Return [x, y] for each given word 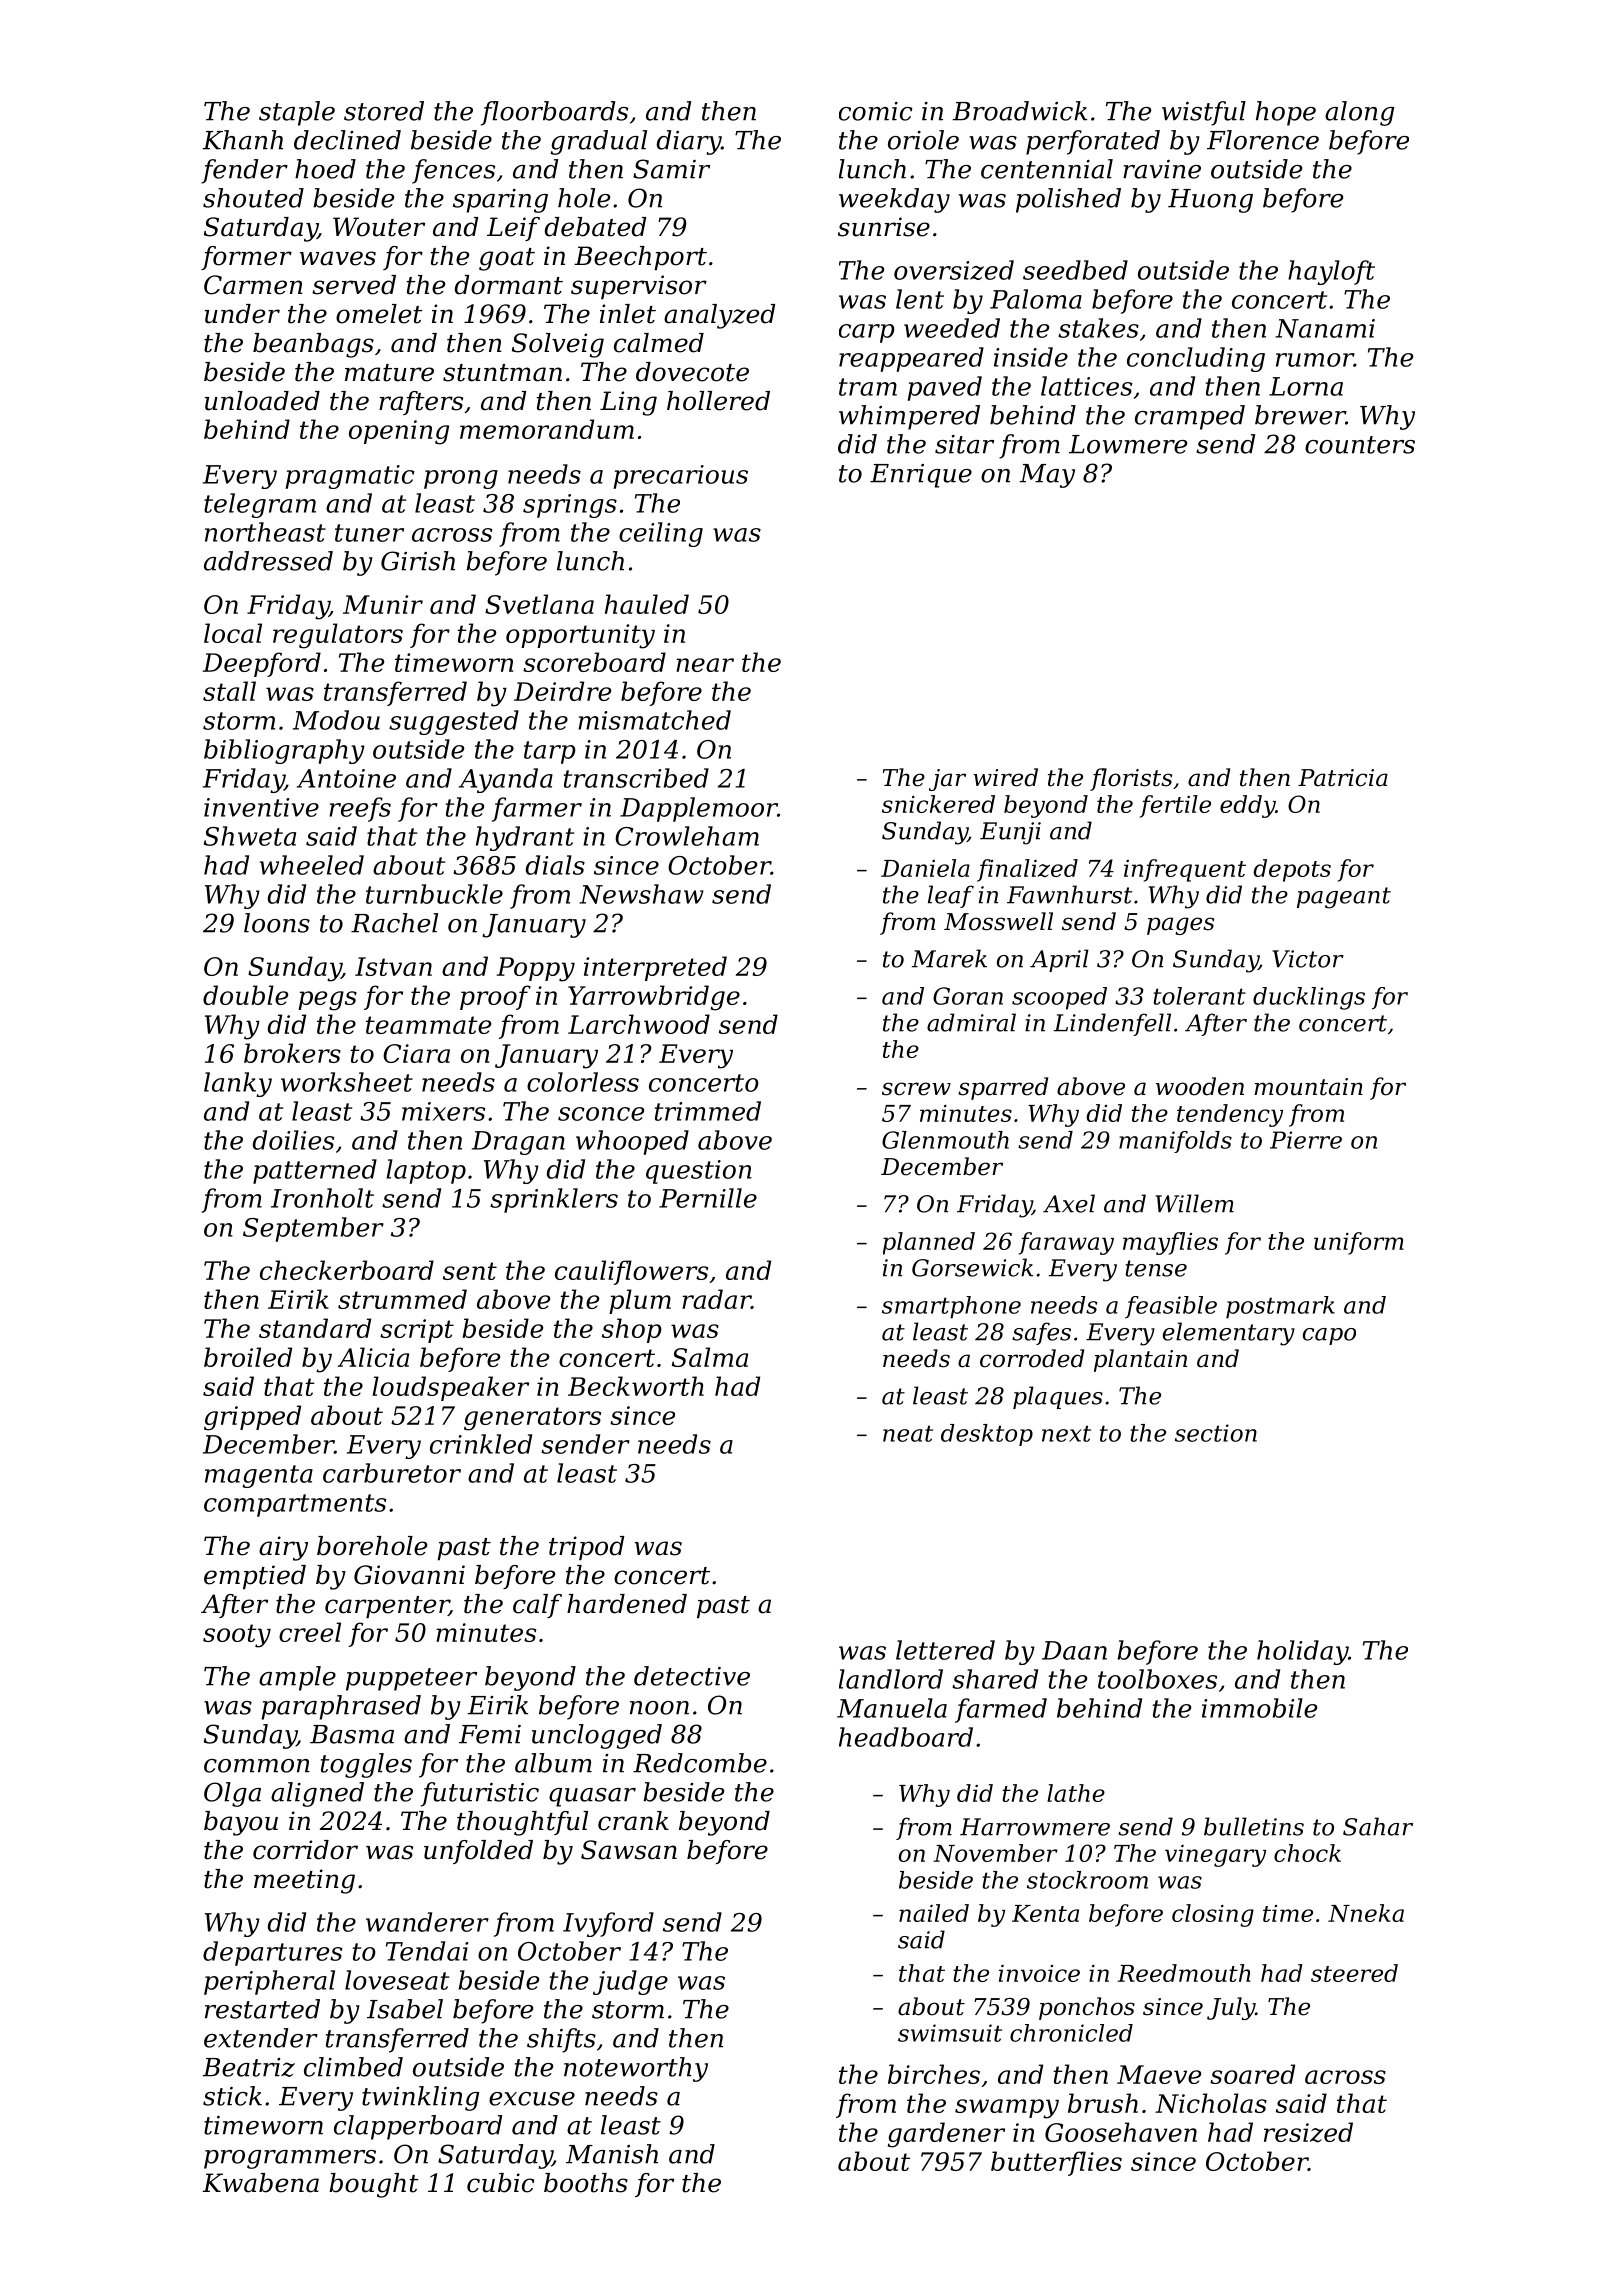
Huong [1210, 201]
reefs [360, 809]
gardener [946, 2135]
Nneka [1366, 1913]
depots [1292, 870]
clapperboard [418, 2127]
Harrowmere [1035, 1827]
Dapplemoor [699, 809]
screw [916, 1089]
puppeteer [411, 1679]
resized [1308, 2132]
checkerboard [347, 1270]
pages [1180, 926]
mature [389, 373]
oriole [923, 140]
